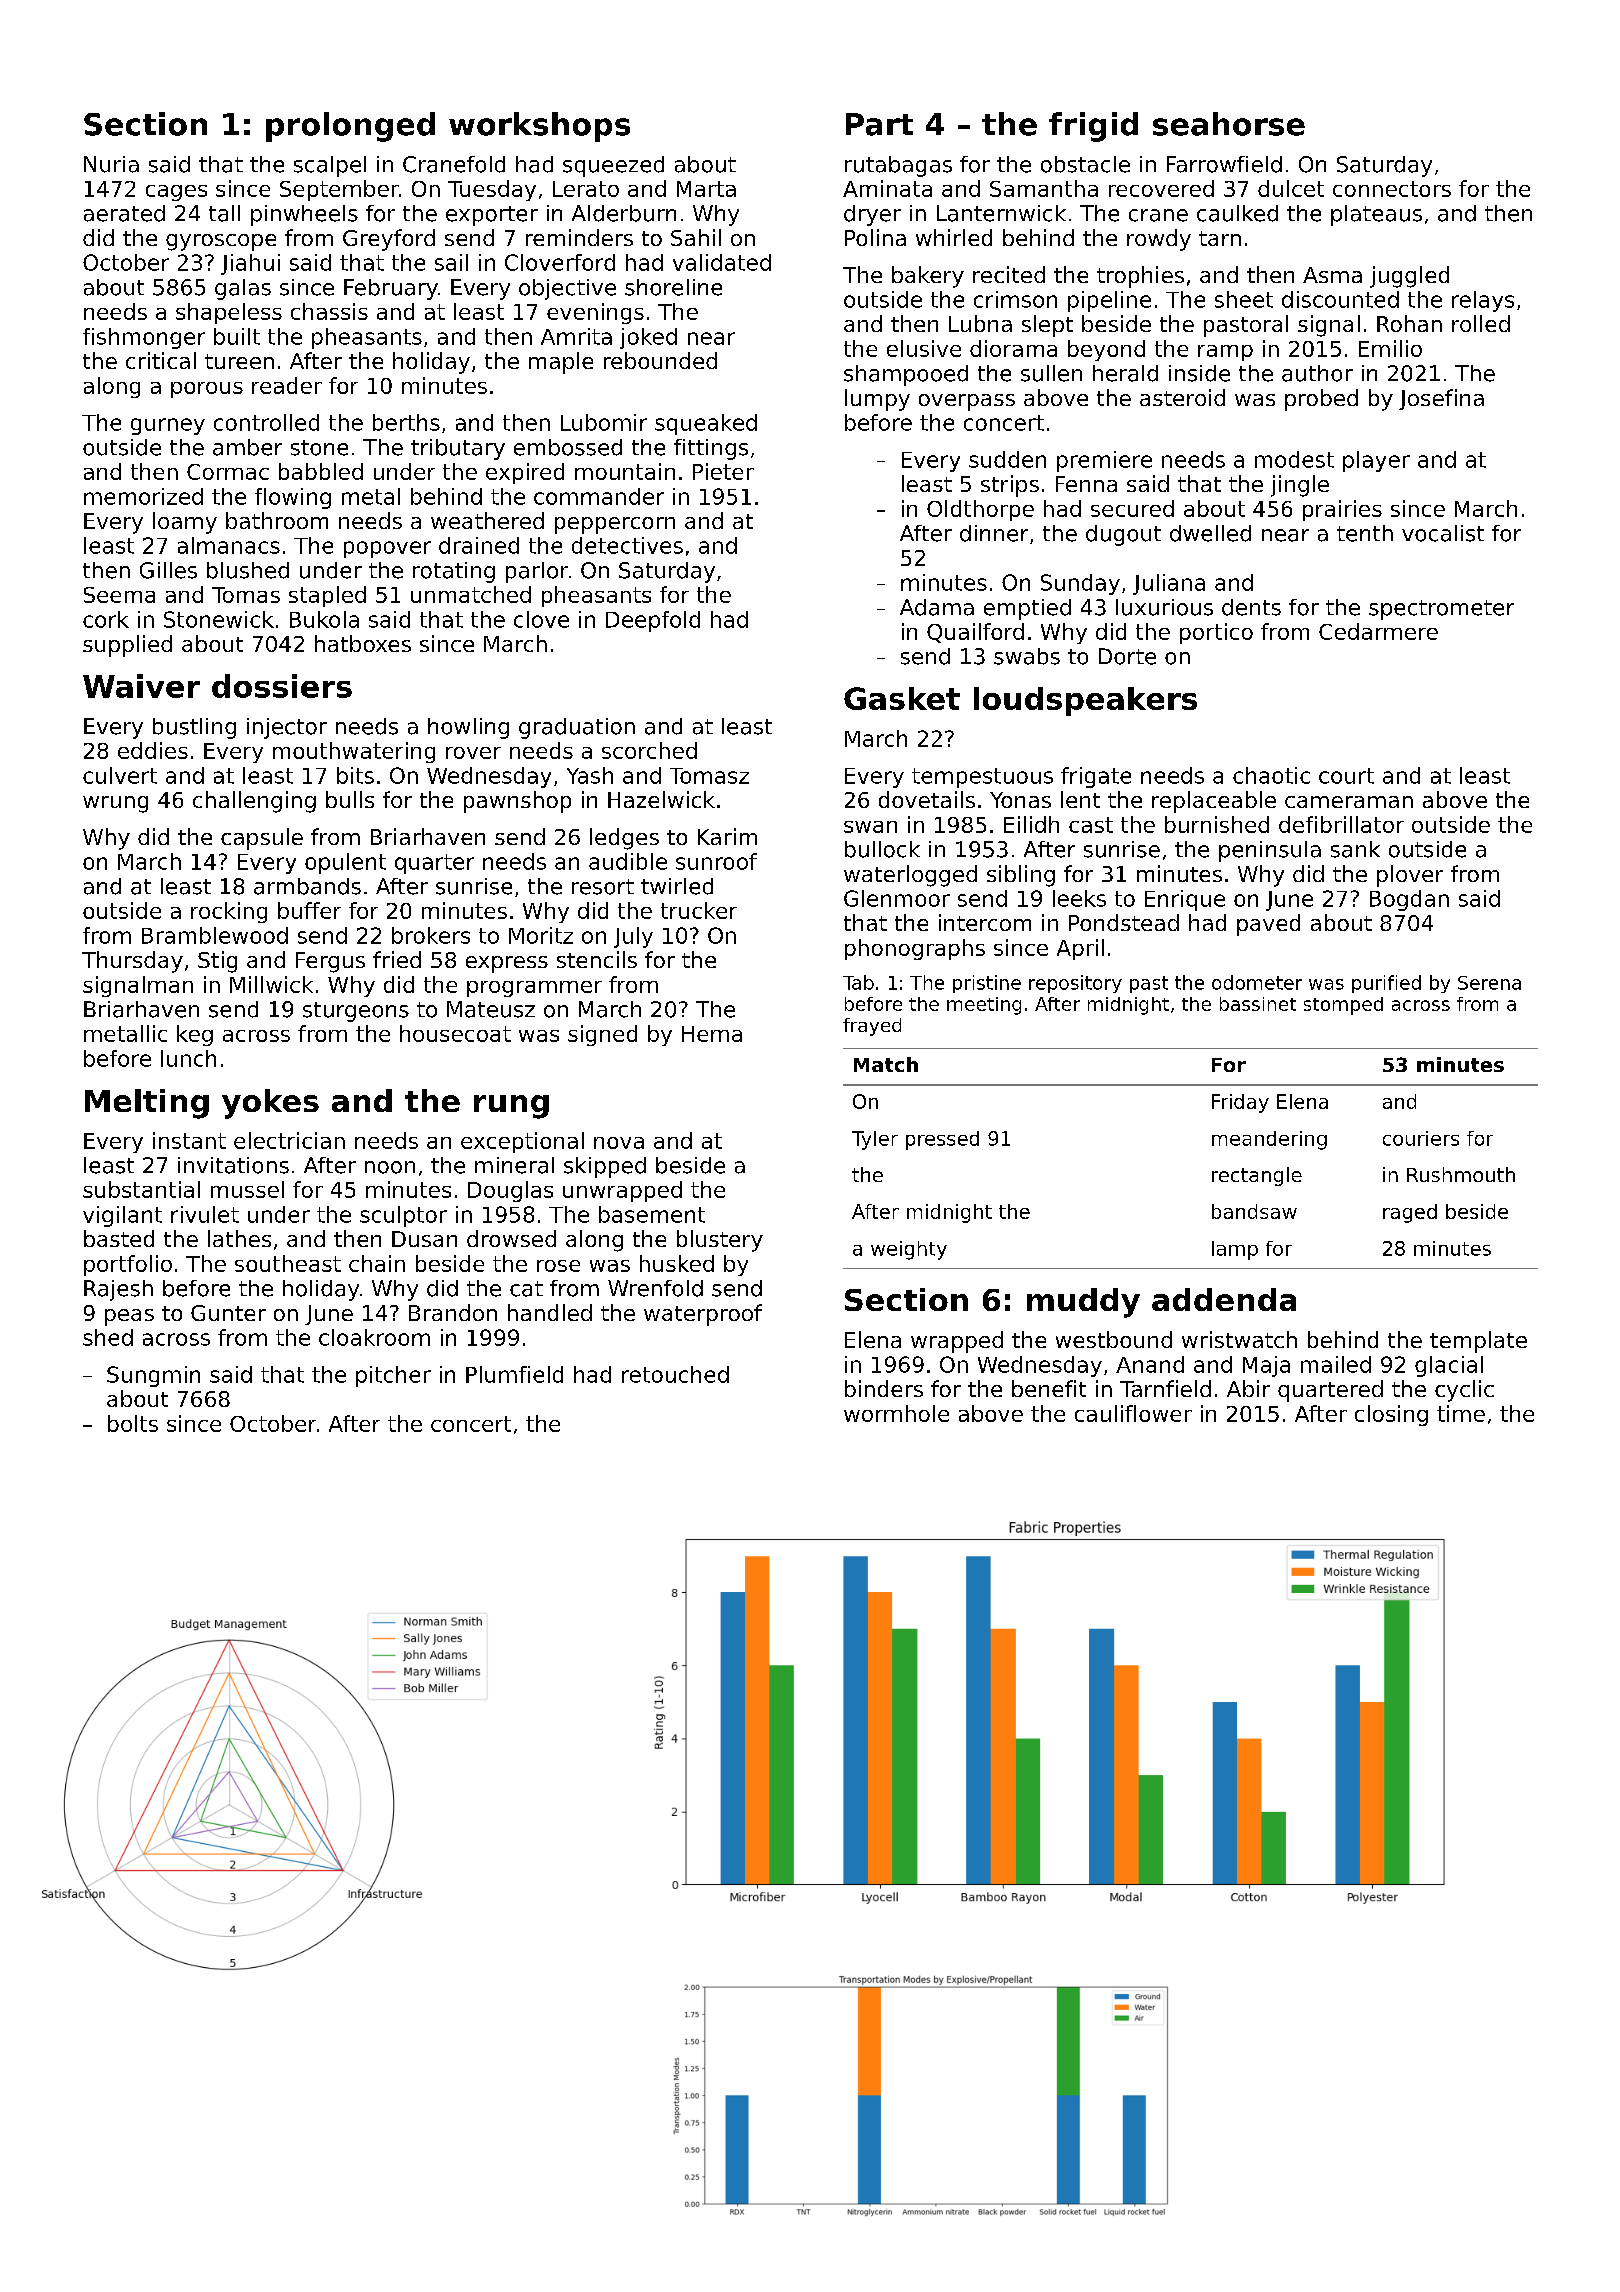  Describe the element at coordinates (577, 728) in the screenshot. I see `graduation` at that location.
